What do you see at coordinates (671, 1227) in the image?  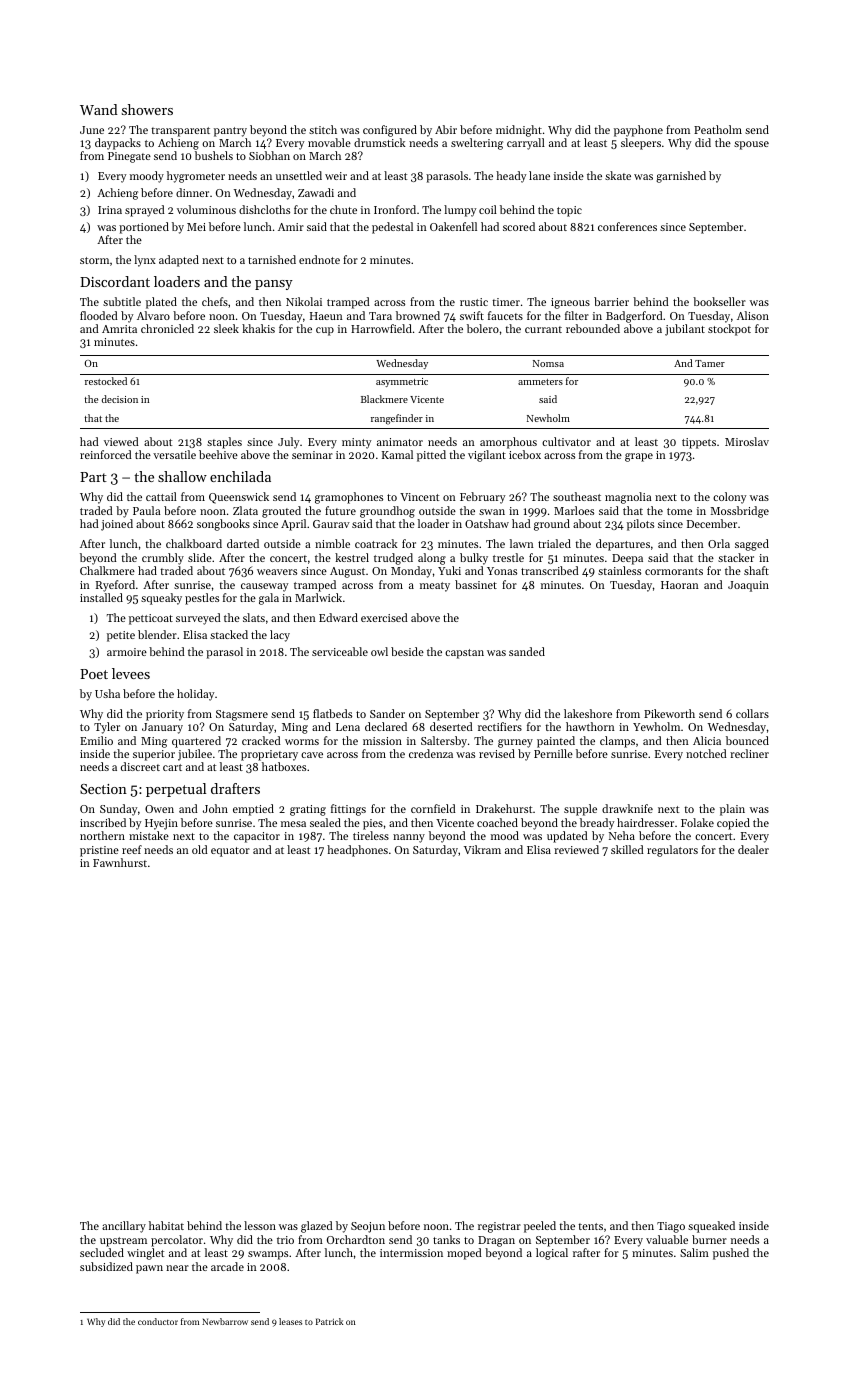 I see `Tiago` at bounding box center [671, 1227].
